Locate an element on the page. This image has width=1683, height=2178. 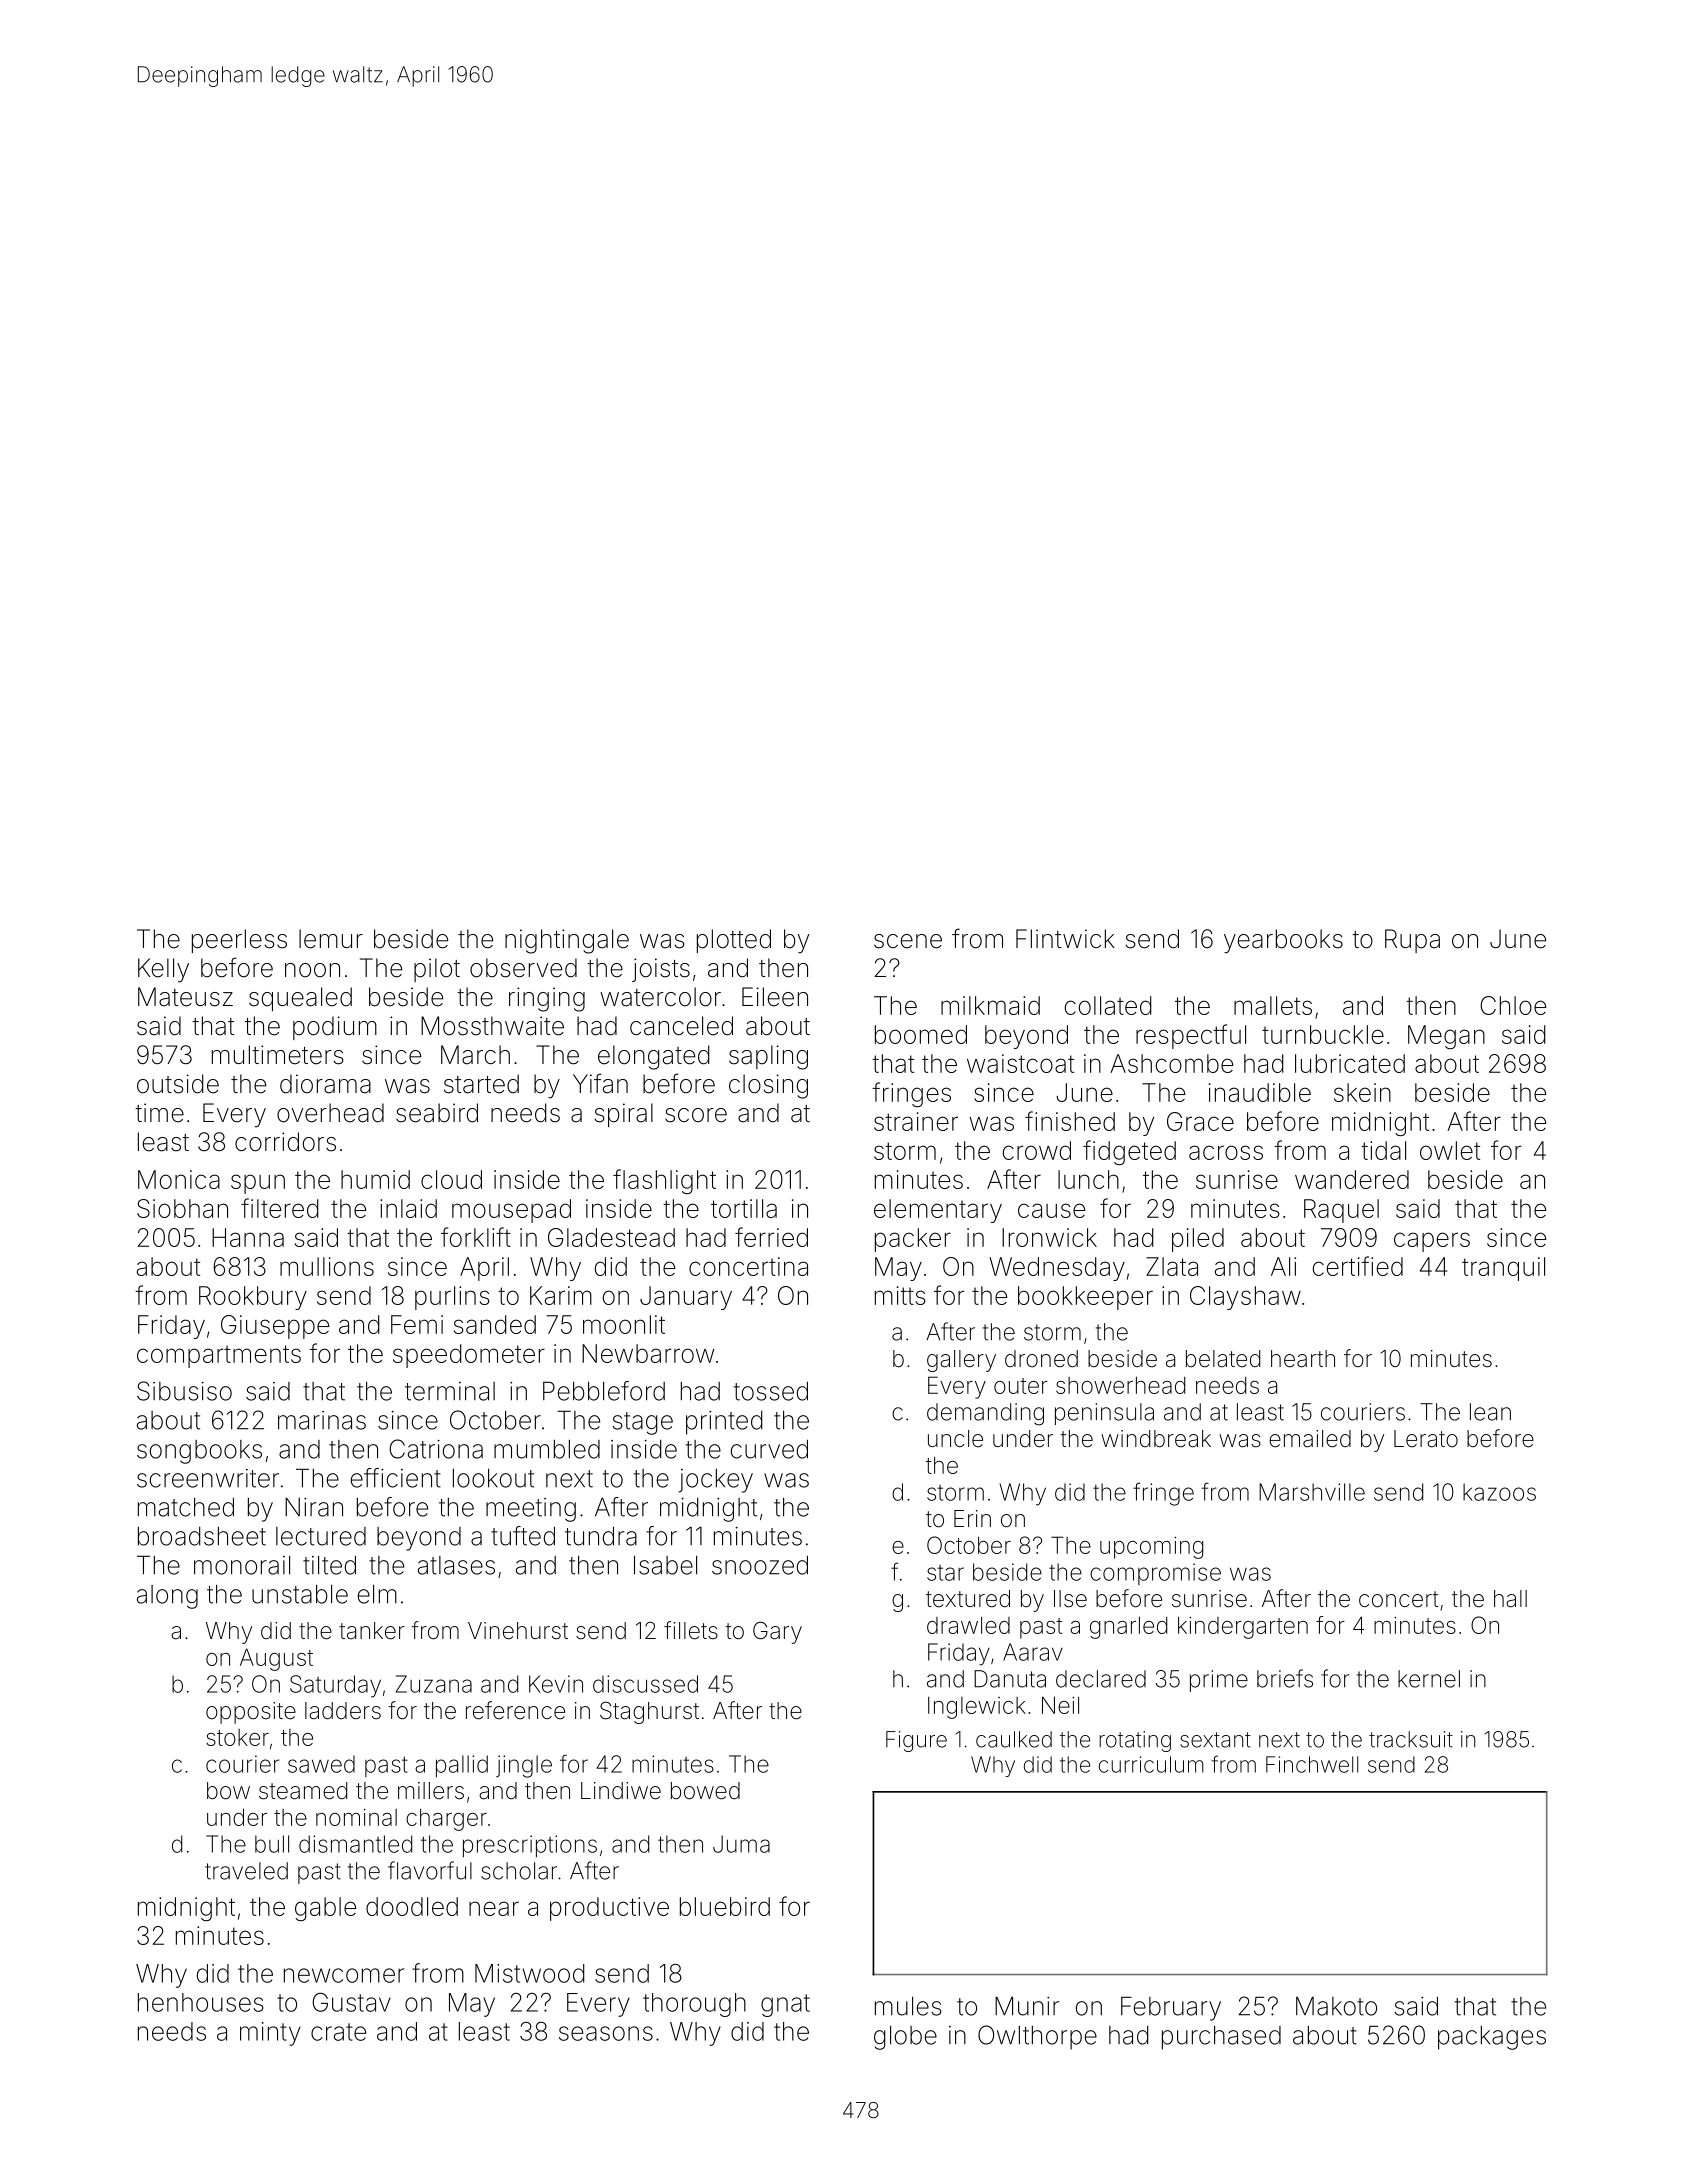
Mateusz is located at coordinates (185, 997).
